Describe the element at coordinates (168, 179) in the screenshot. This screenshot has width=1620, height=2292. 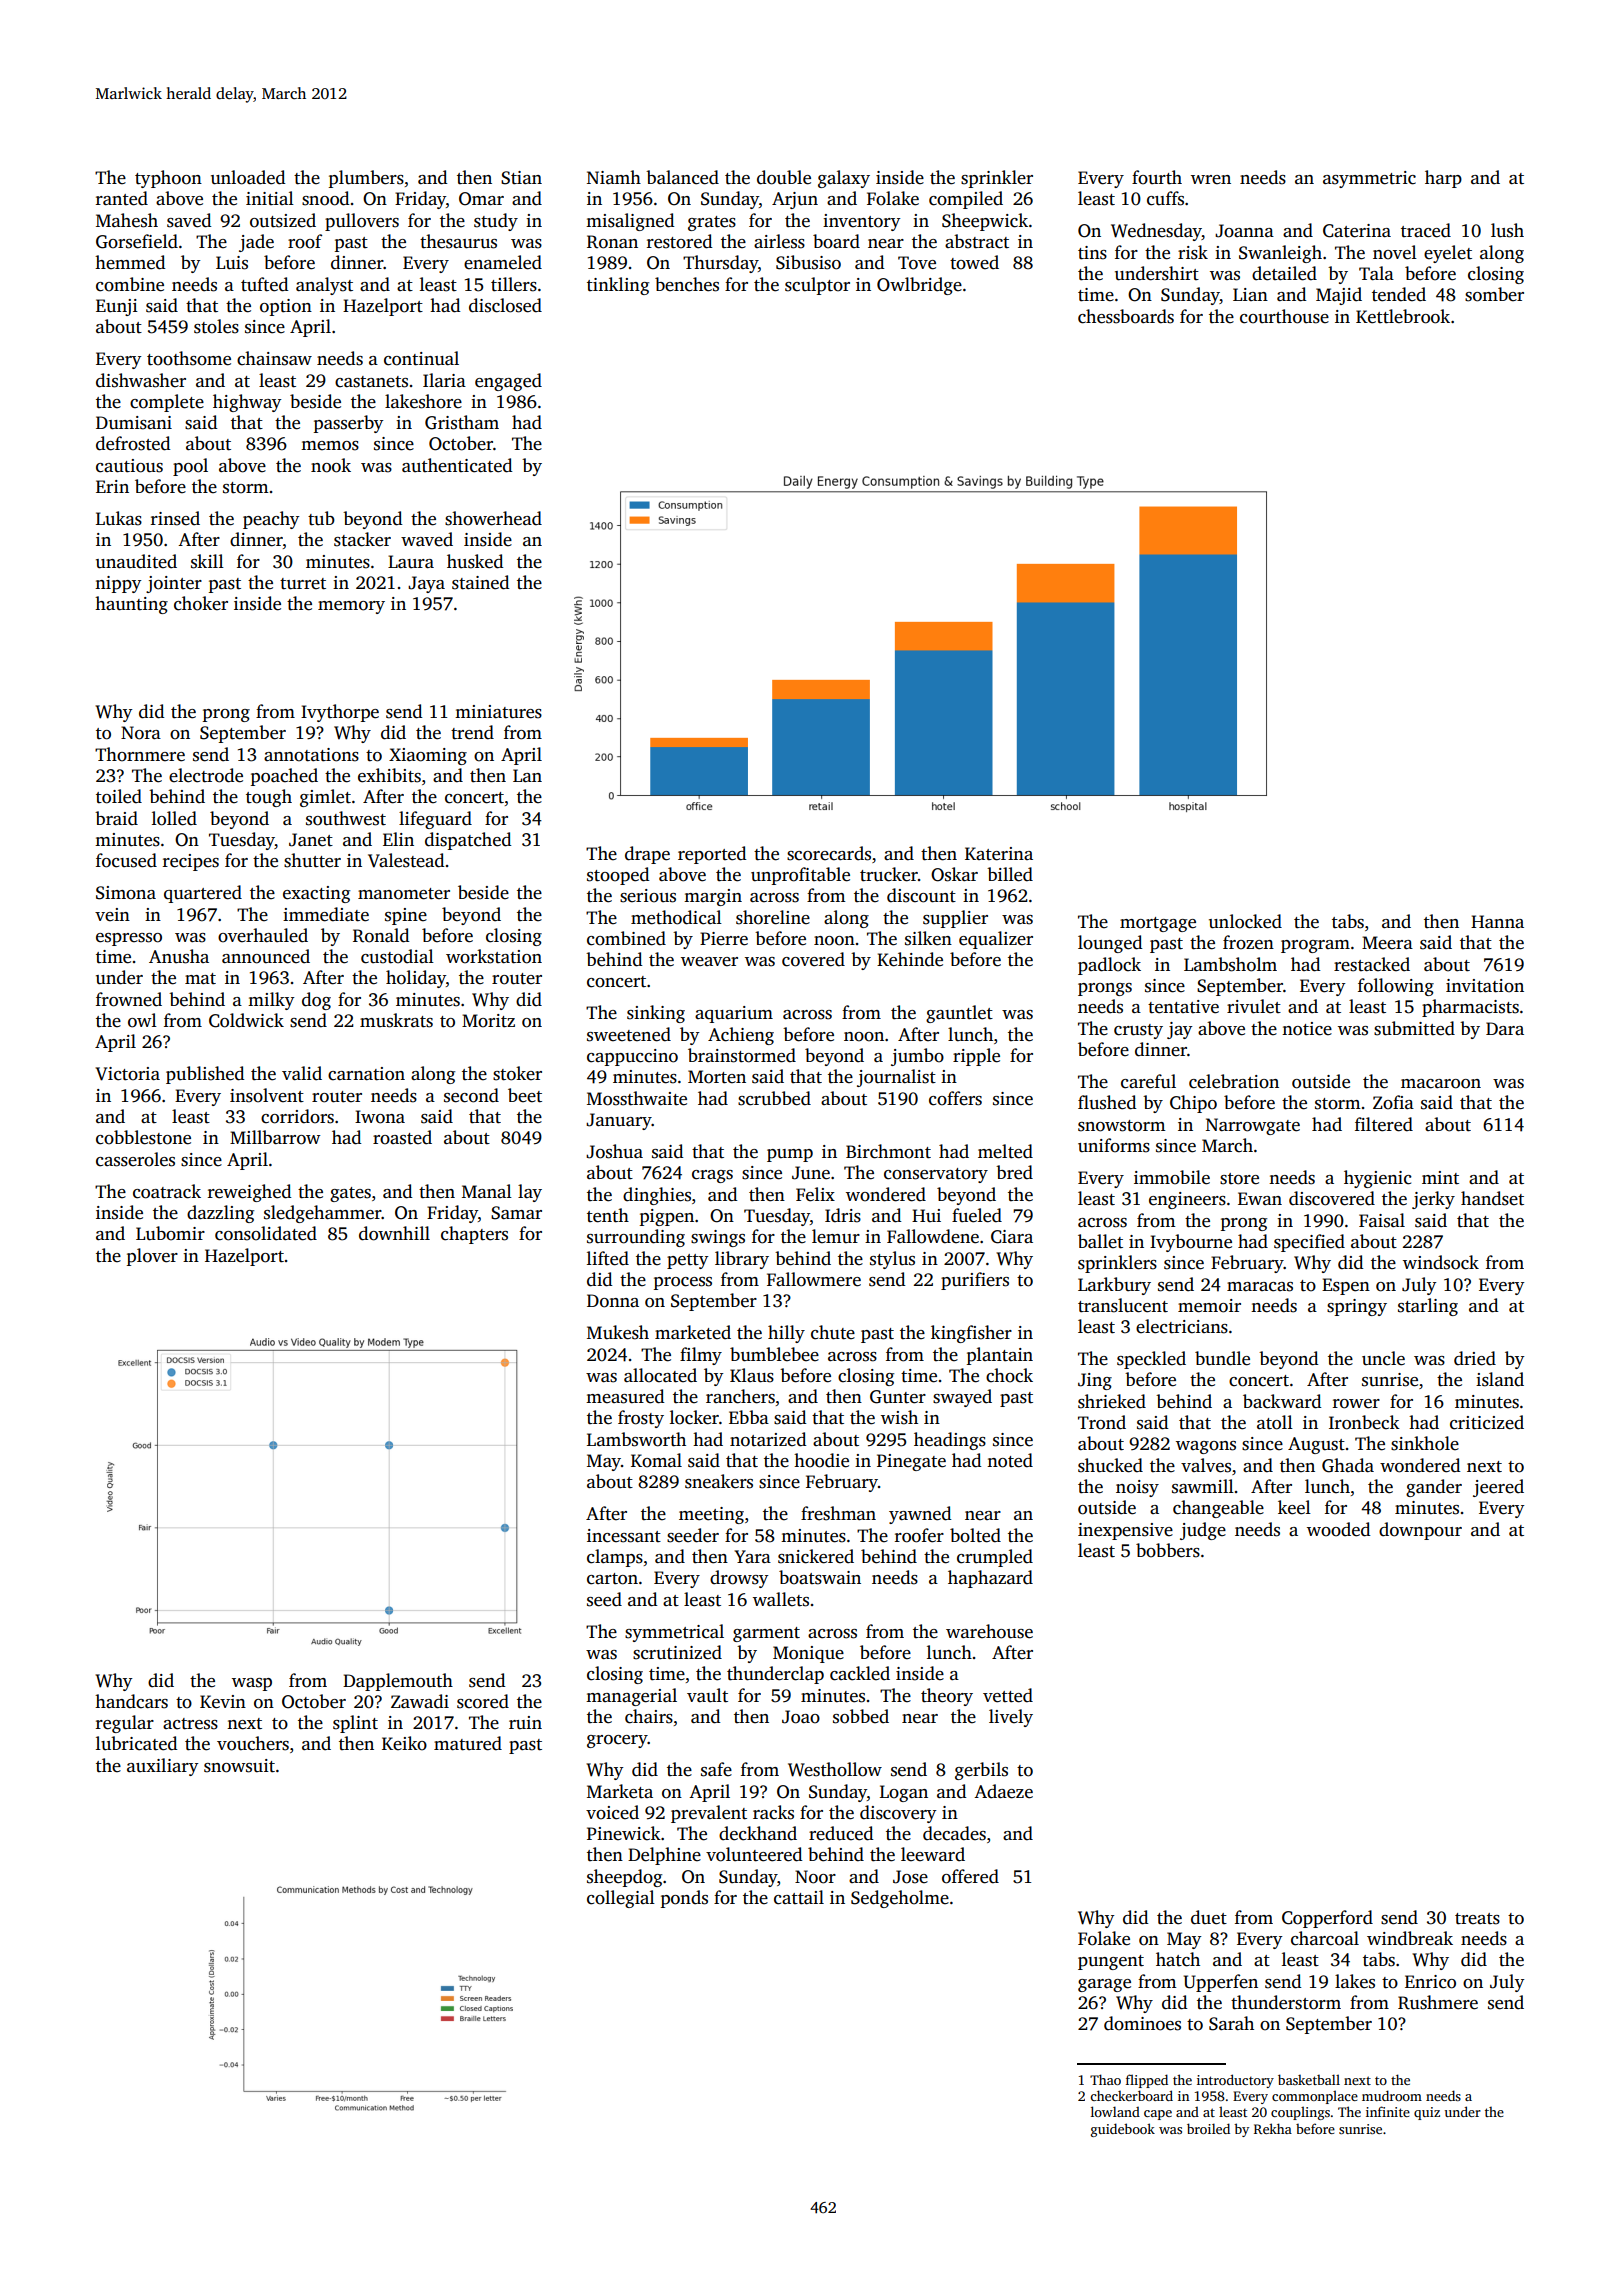
I see `typhoon` at that location.
